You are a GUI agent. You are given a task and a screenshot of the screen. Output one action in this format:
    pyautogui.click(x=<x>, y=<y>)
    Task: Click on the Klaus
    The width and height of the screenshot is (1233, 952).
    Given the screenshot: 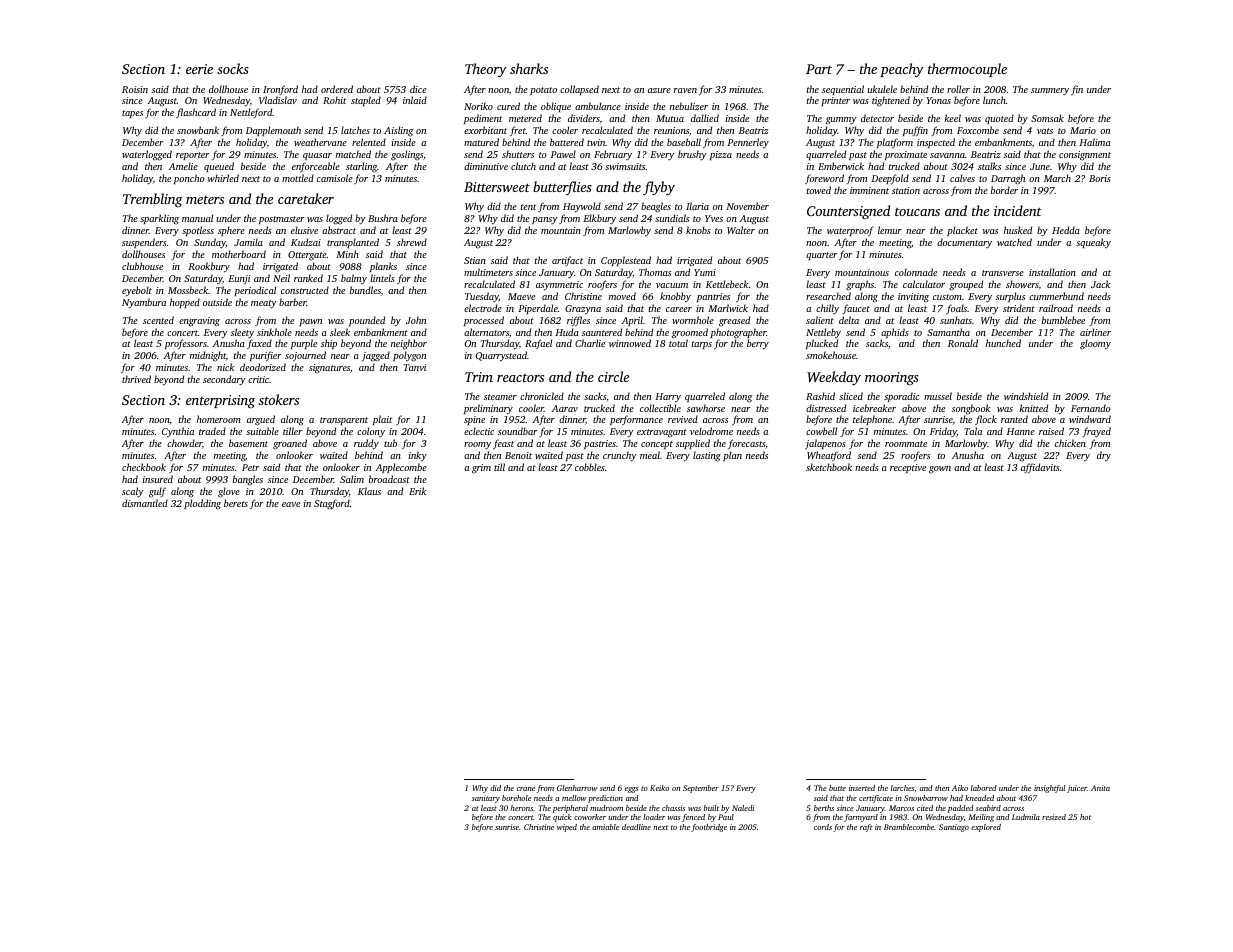 What is the action you would take?
    pyautogui.click(x=369, y=491)
